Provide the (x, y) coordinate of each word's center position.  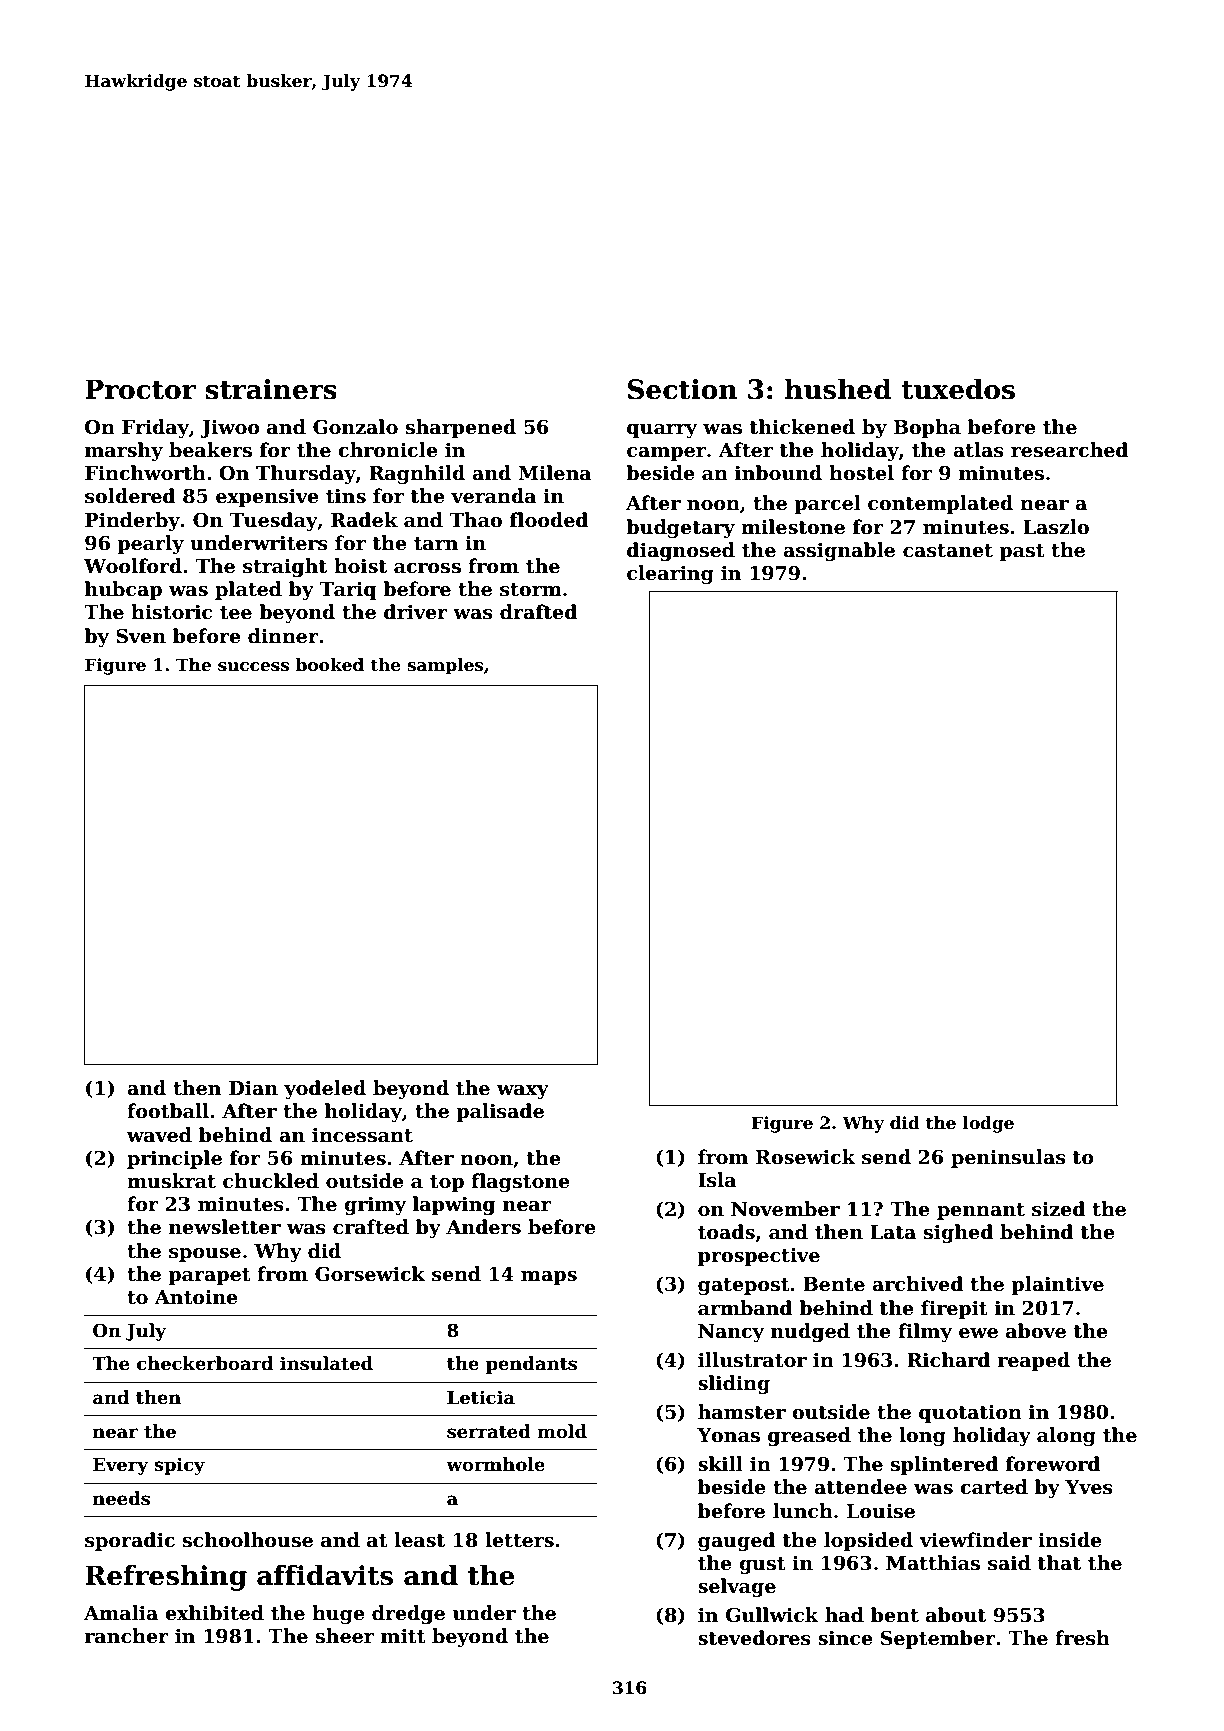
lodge (988, 1124)
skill (720, 1464)
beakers (210, 450)
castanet (948, 551)
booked (330, 665)
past (1022, 552)
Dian (253, 1088)
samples (445, 666)
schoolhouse (248, 1540)
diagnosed (681, 551)
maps (549, 1278)
